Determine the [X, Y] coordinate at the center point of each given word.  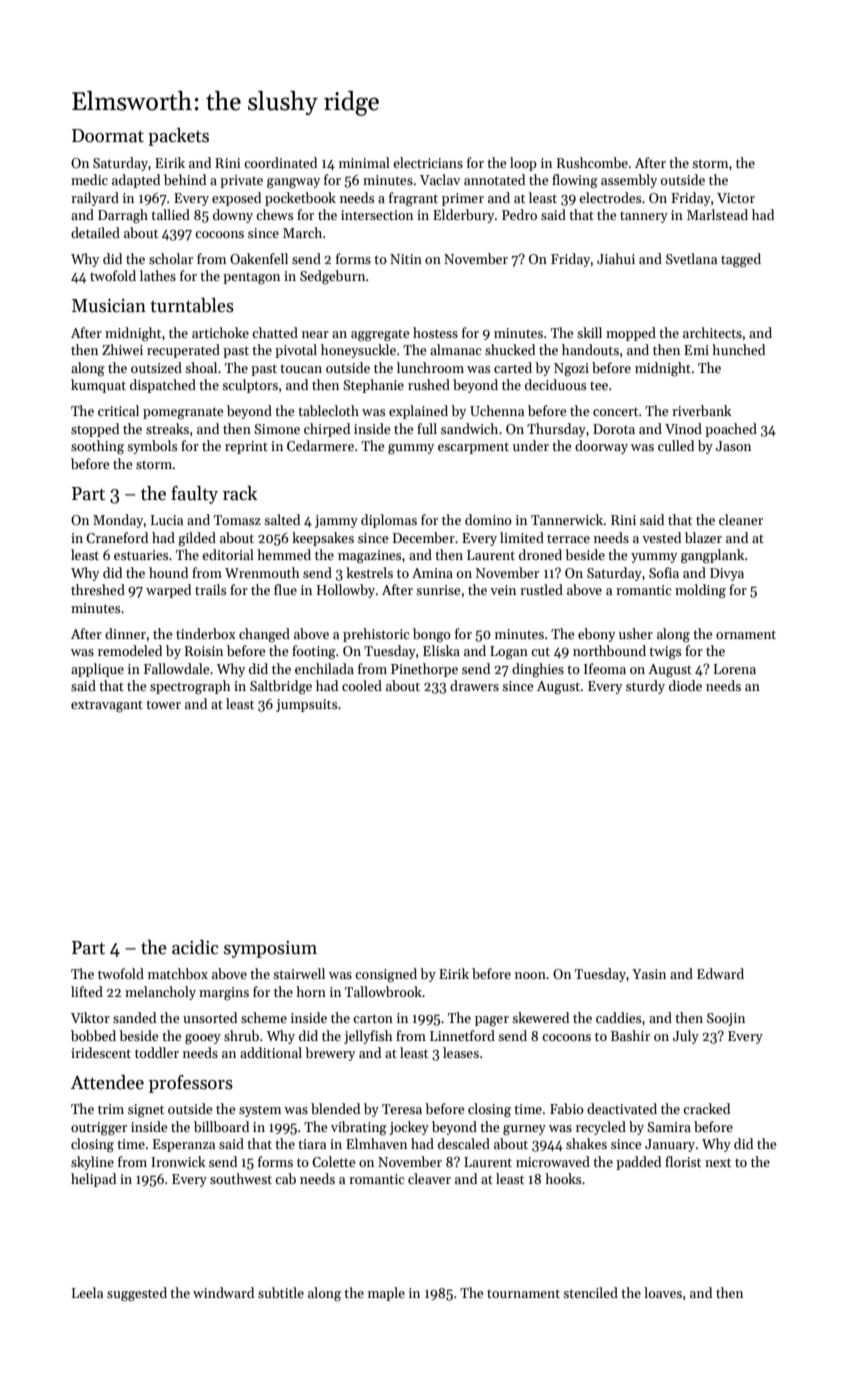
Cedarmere [320, 445]
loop [523, 164]
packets [178, 137]
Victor [736, 198]
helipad [93, 1180]
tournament [523, 1293]
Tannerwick [567, 519]
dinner [125, 633]
